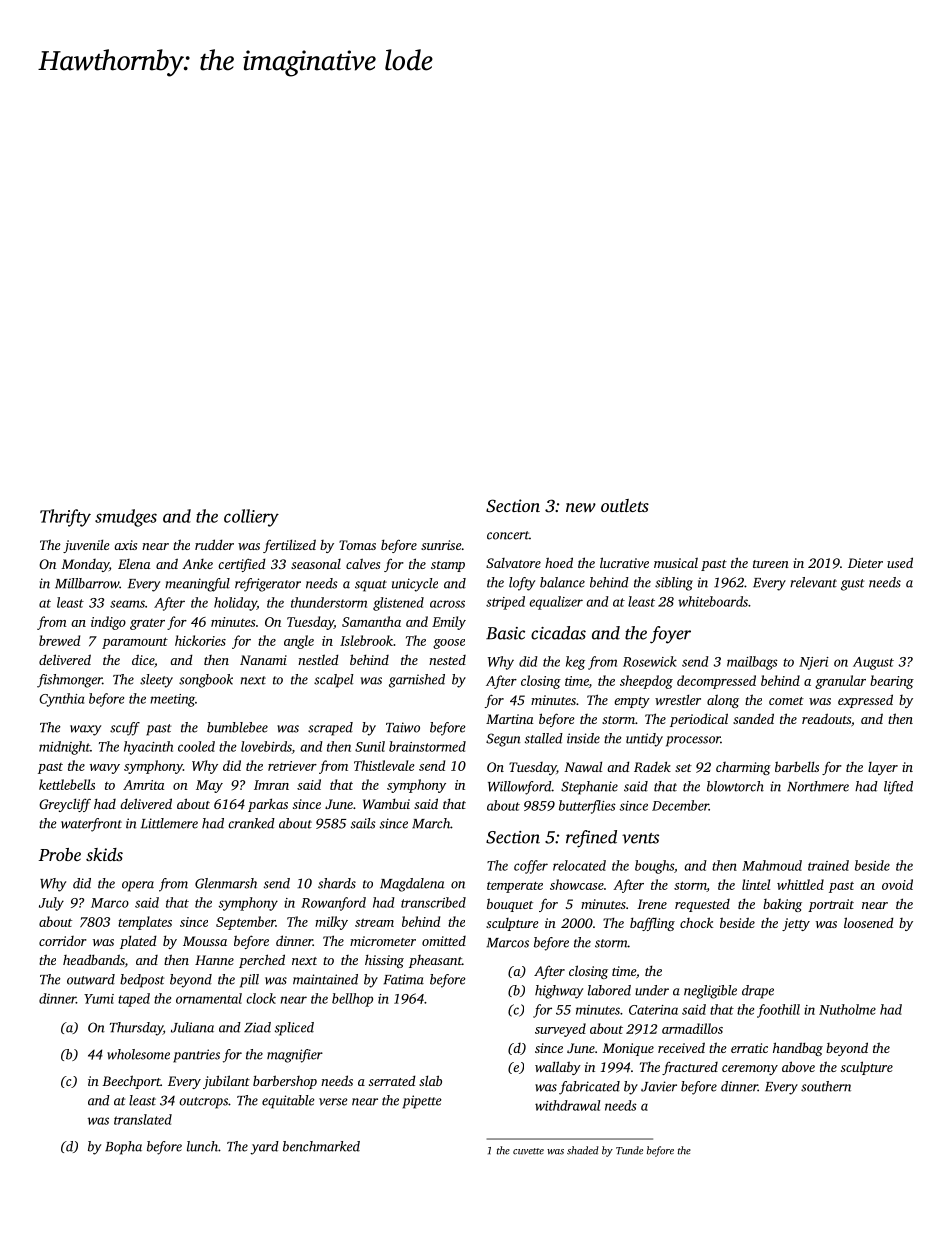 Image resolution: width=952 pixels, height=1233 pixels. Describe the element at coordinates (156, 681) in the screenshot. I see `sleety` at that location.
